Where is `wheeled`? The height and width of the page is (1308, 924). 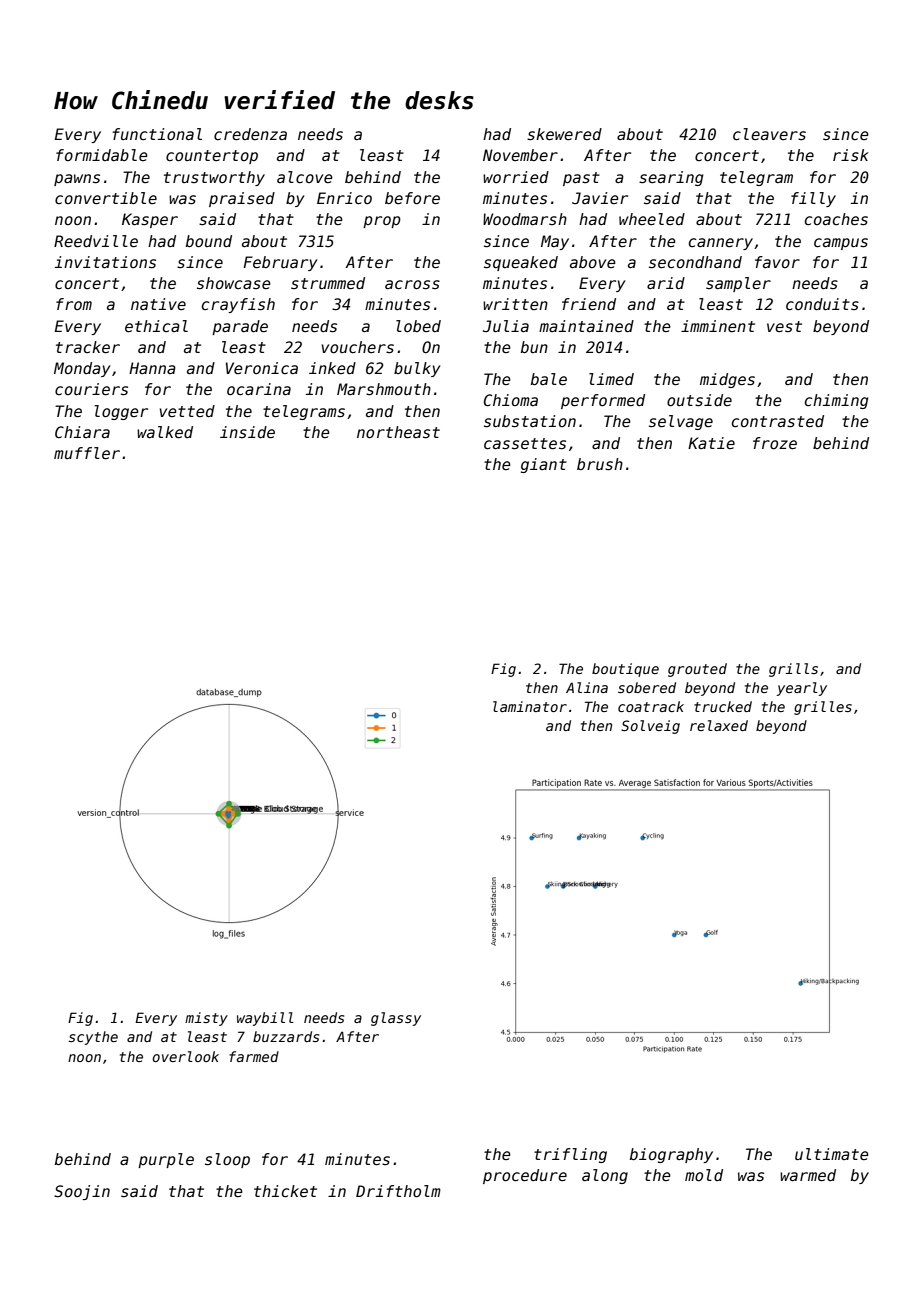
wheeled is located at coordinates (652, 219).
